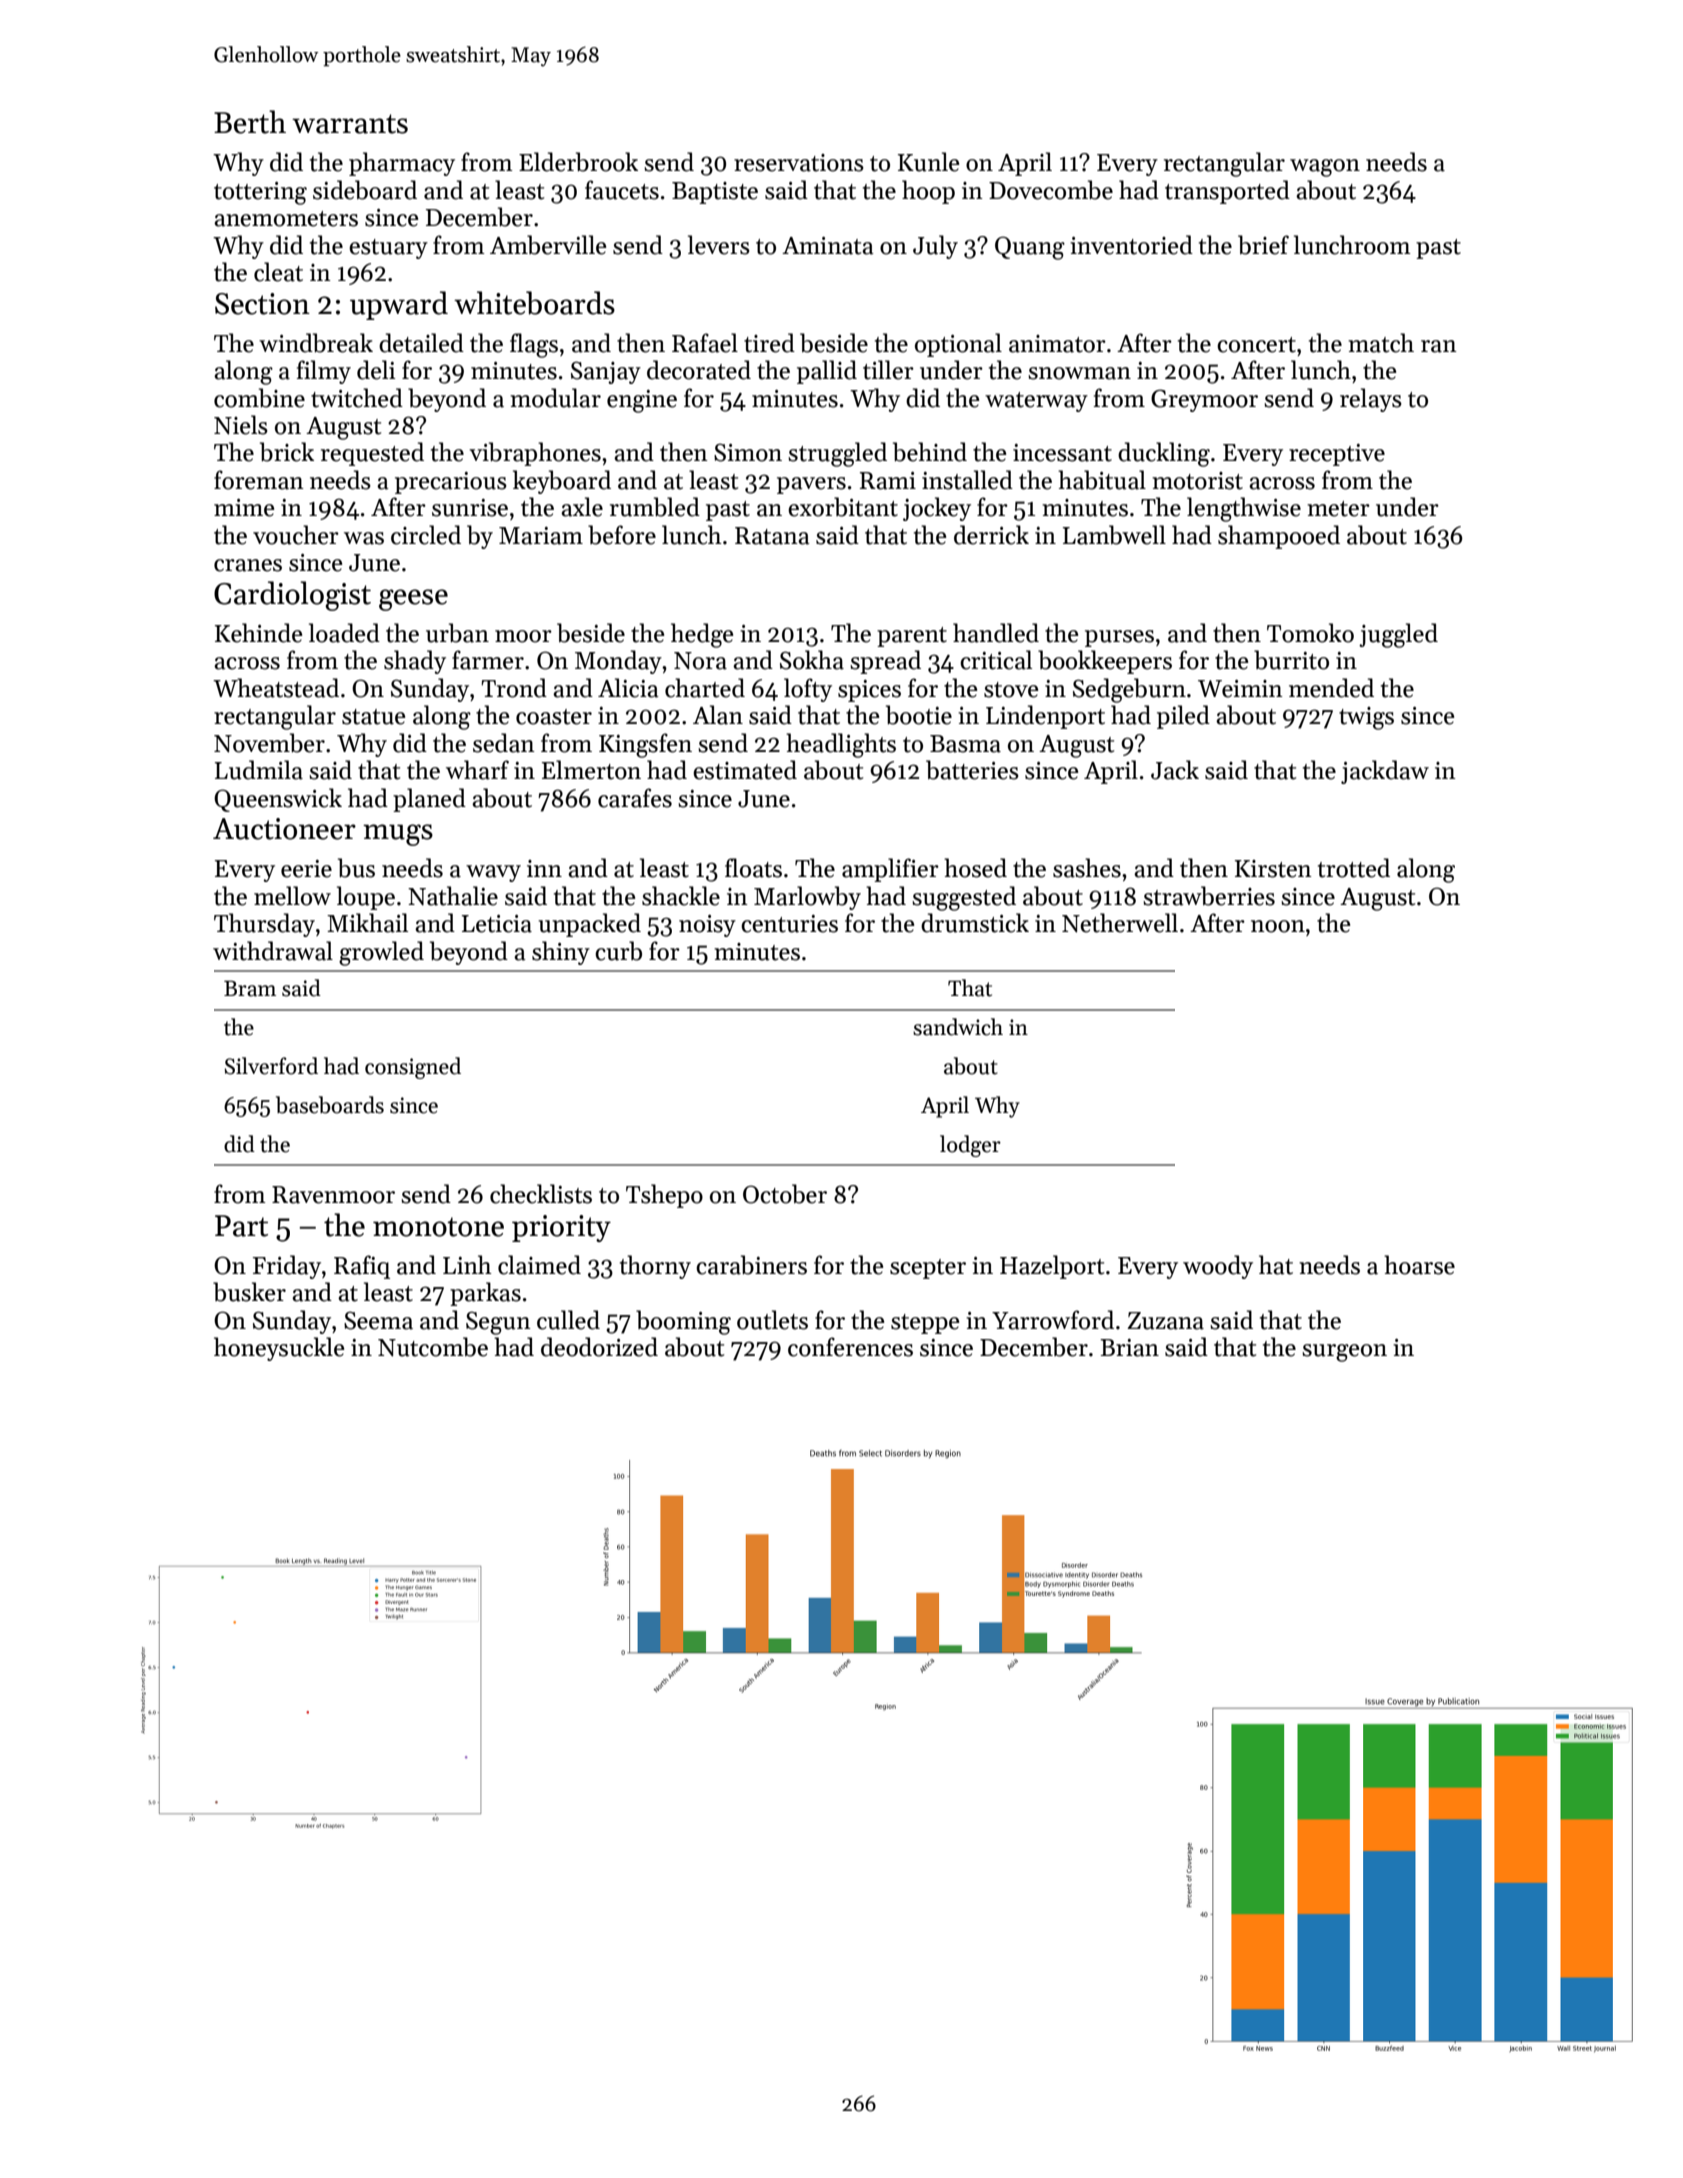 Image resolution: width=1683 pixels, height=2178 pixels. I want to click on woody, so click(1218, 1267).
